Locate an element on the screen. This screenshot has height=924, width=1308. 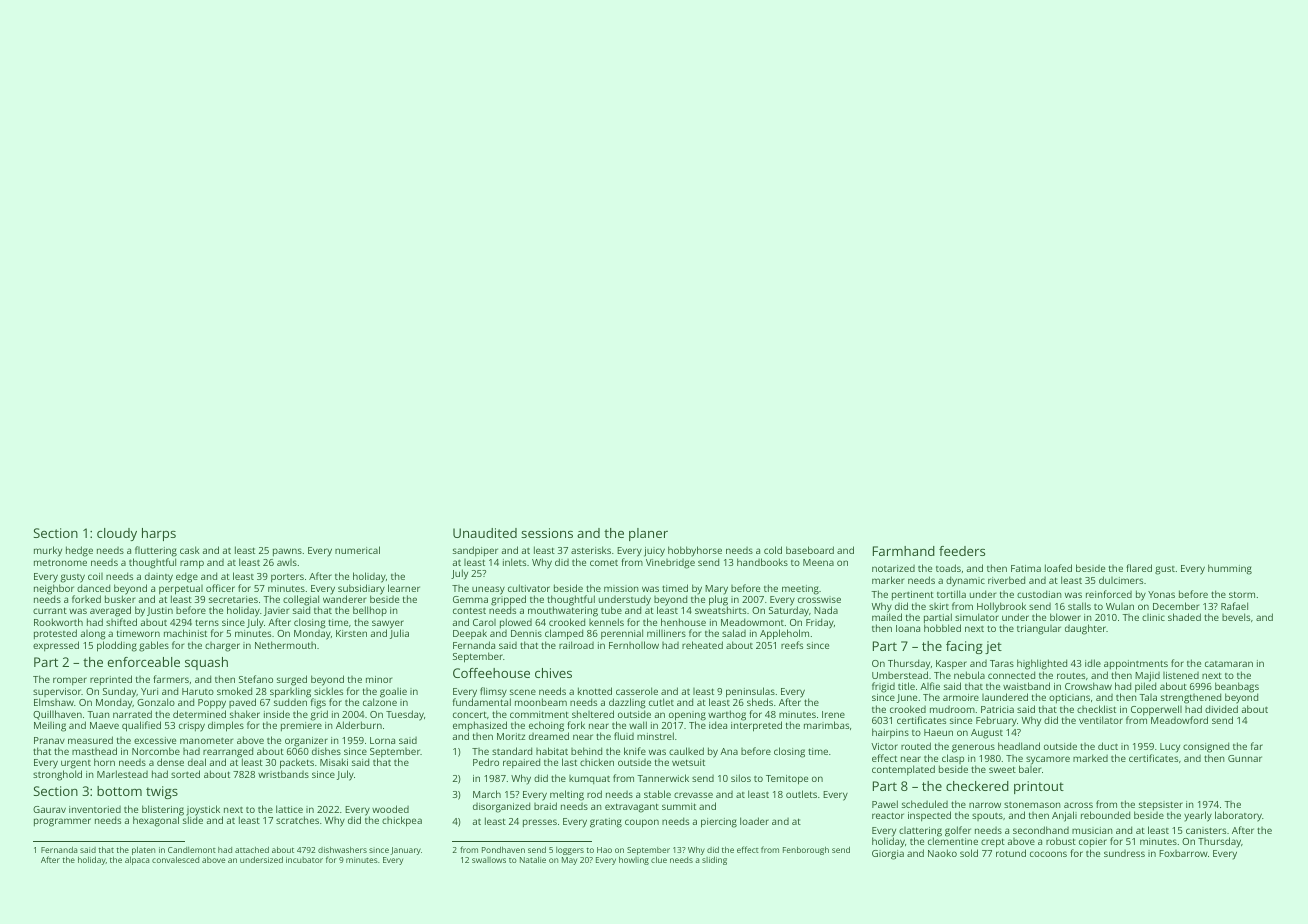
humming is located at coordinates (1230, 569).
